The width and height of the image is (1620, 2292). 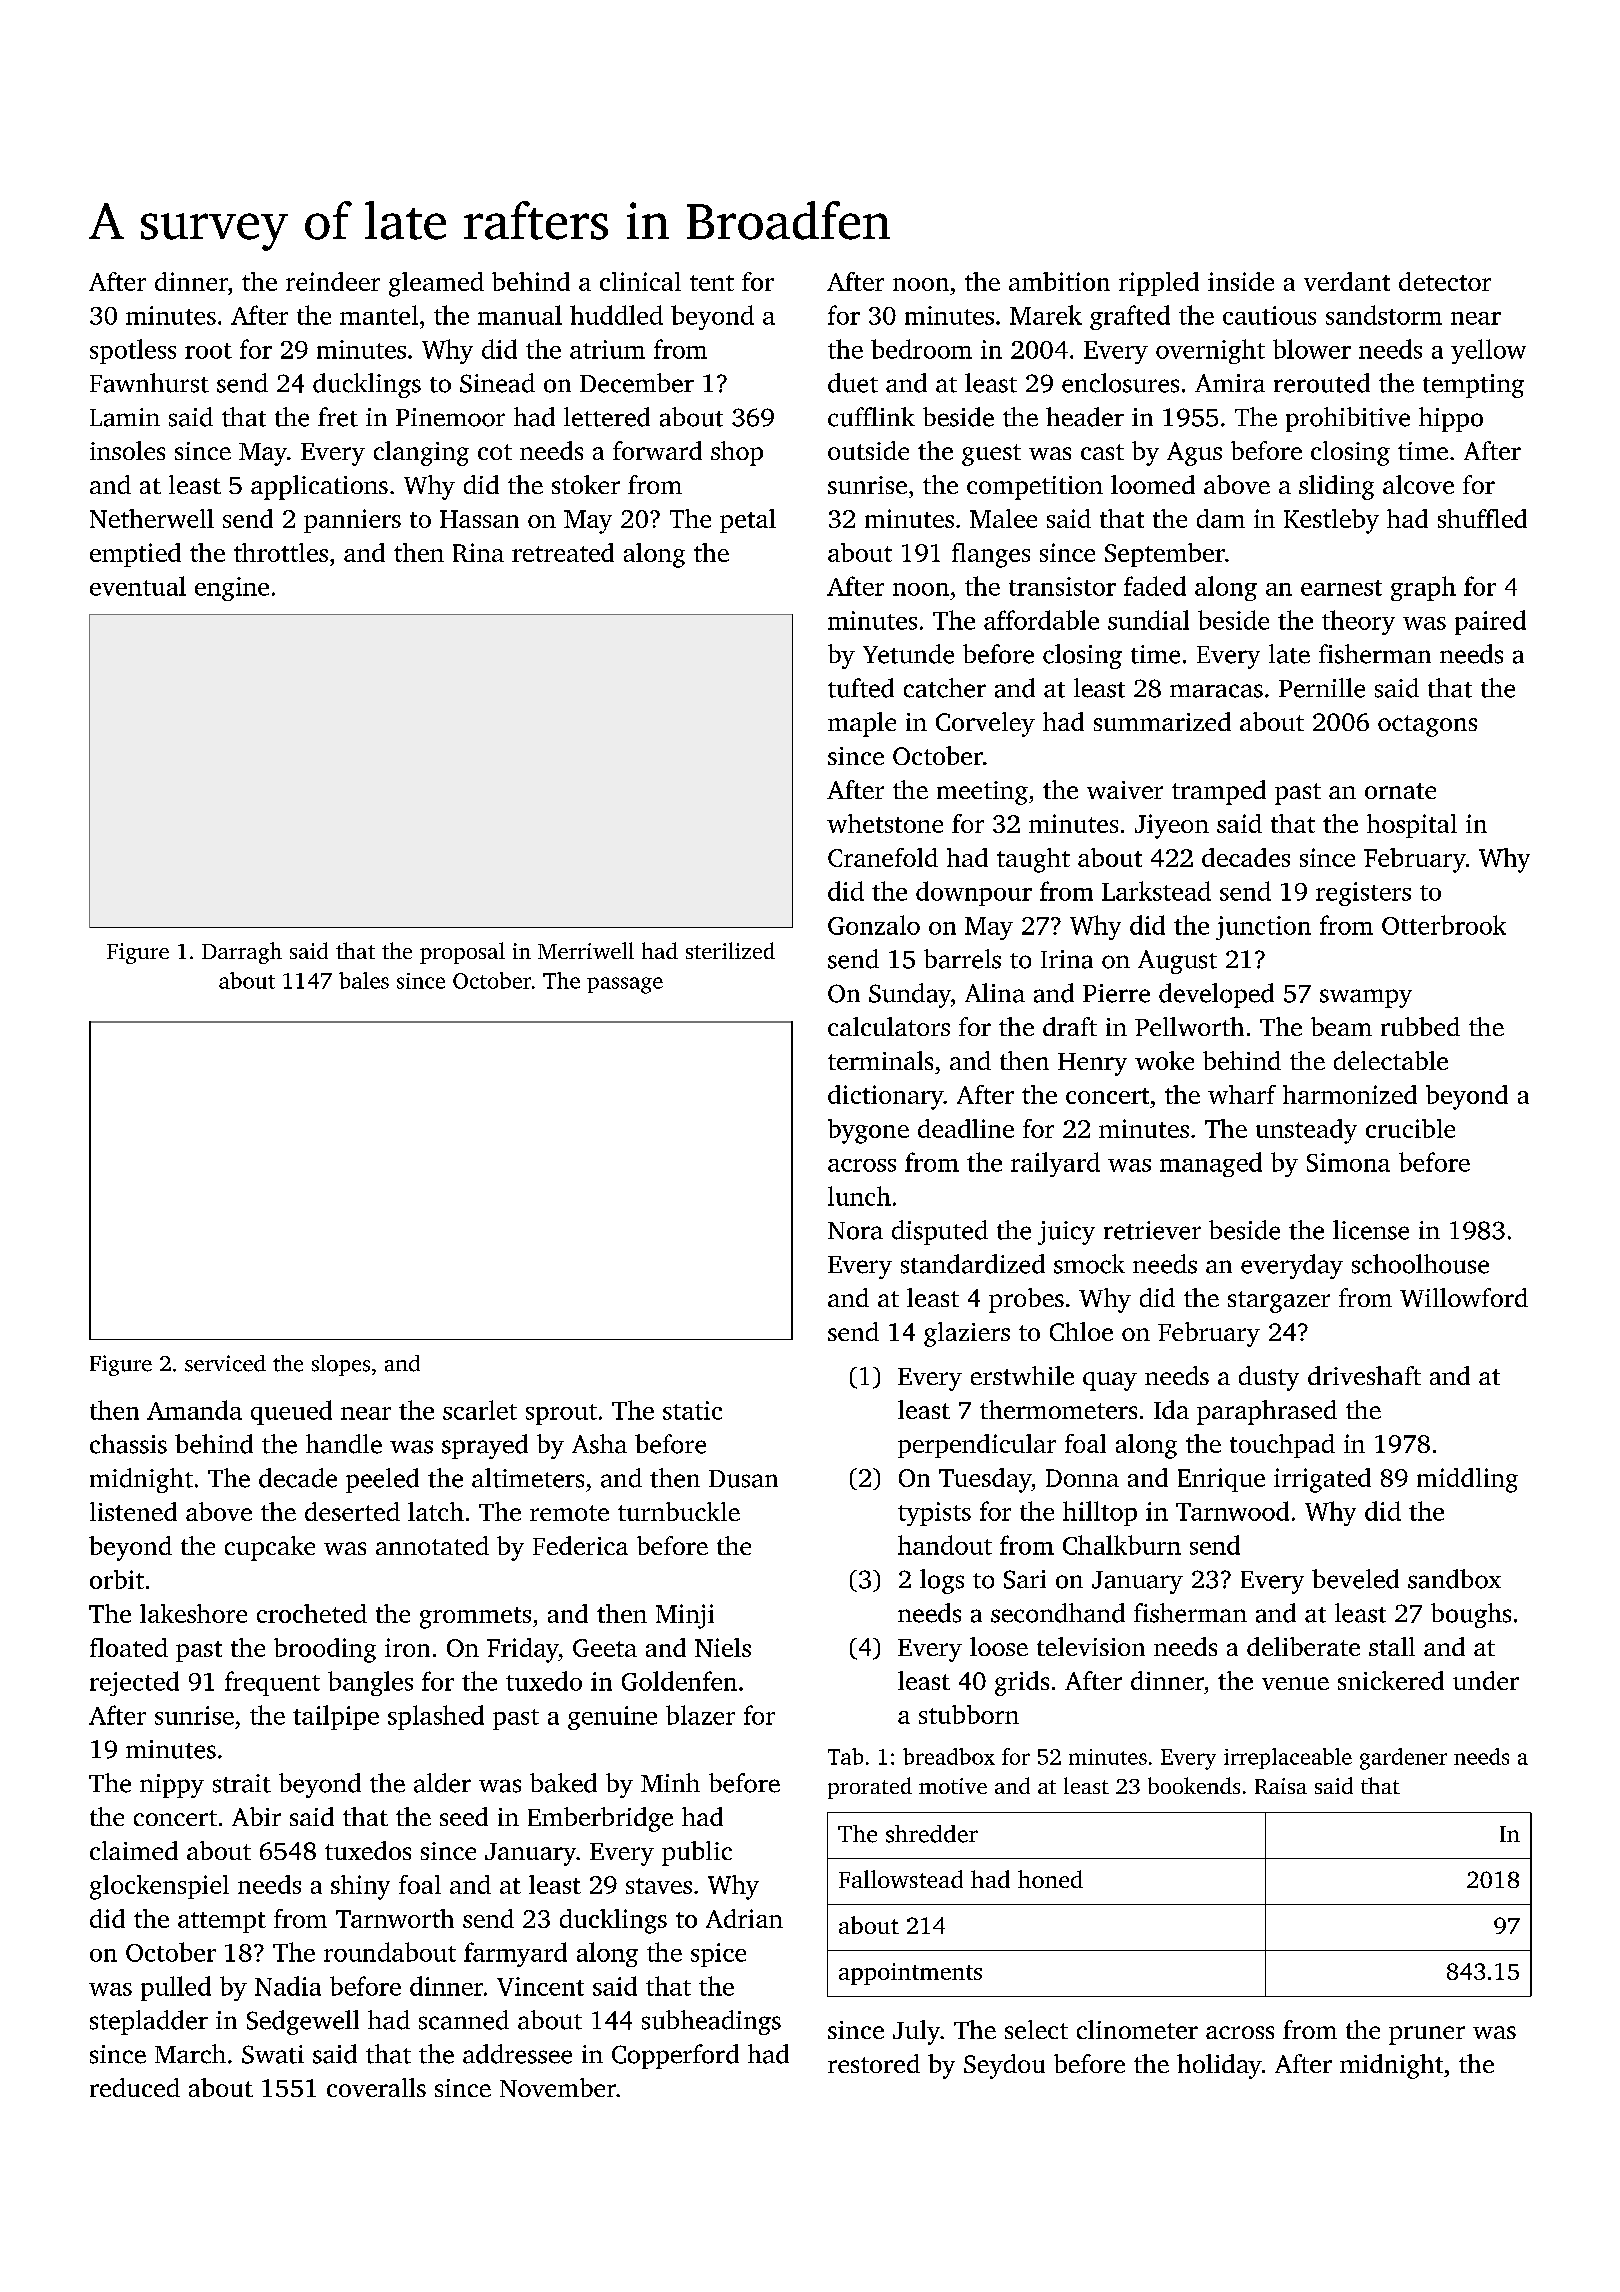 What do you see at coordinates (855, 1231) in the image?
I see `Nora` at bounding box center [855, 1231].
